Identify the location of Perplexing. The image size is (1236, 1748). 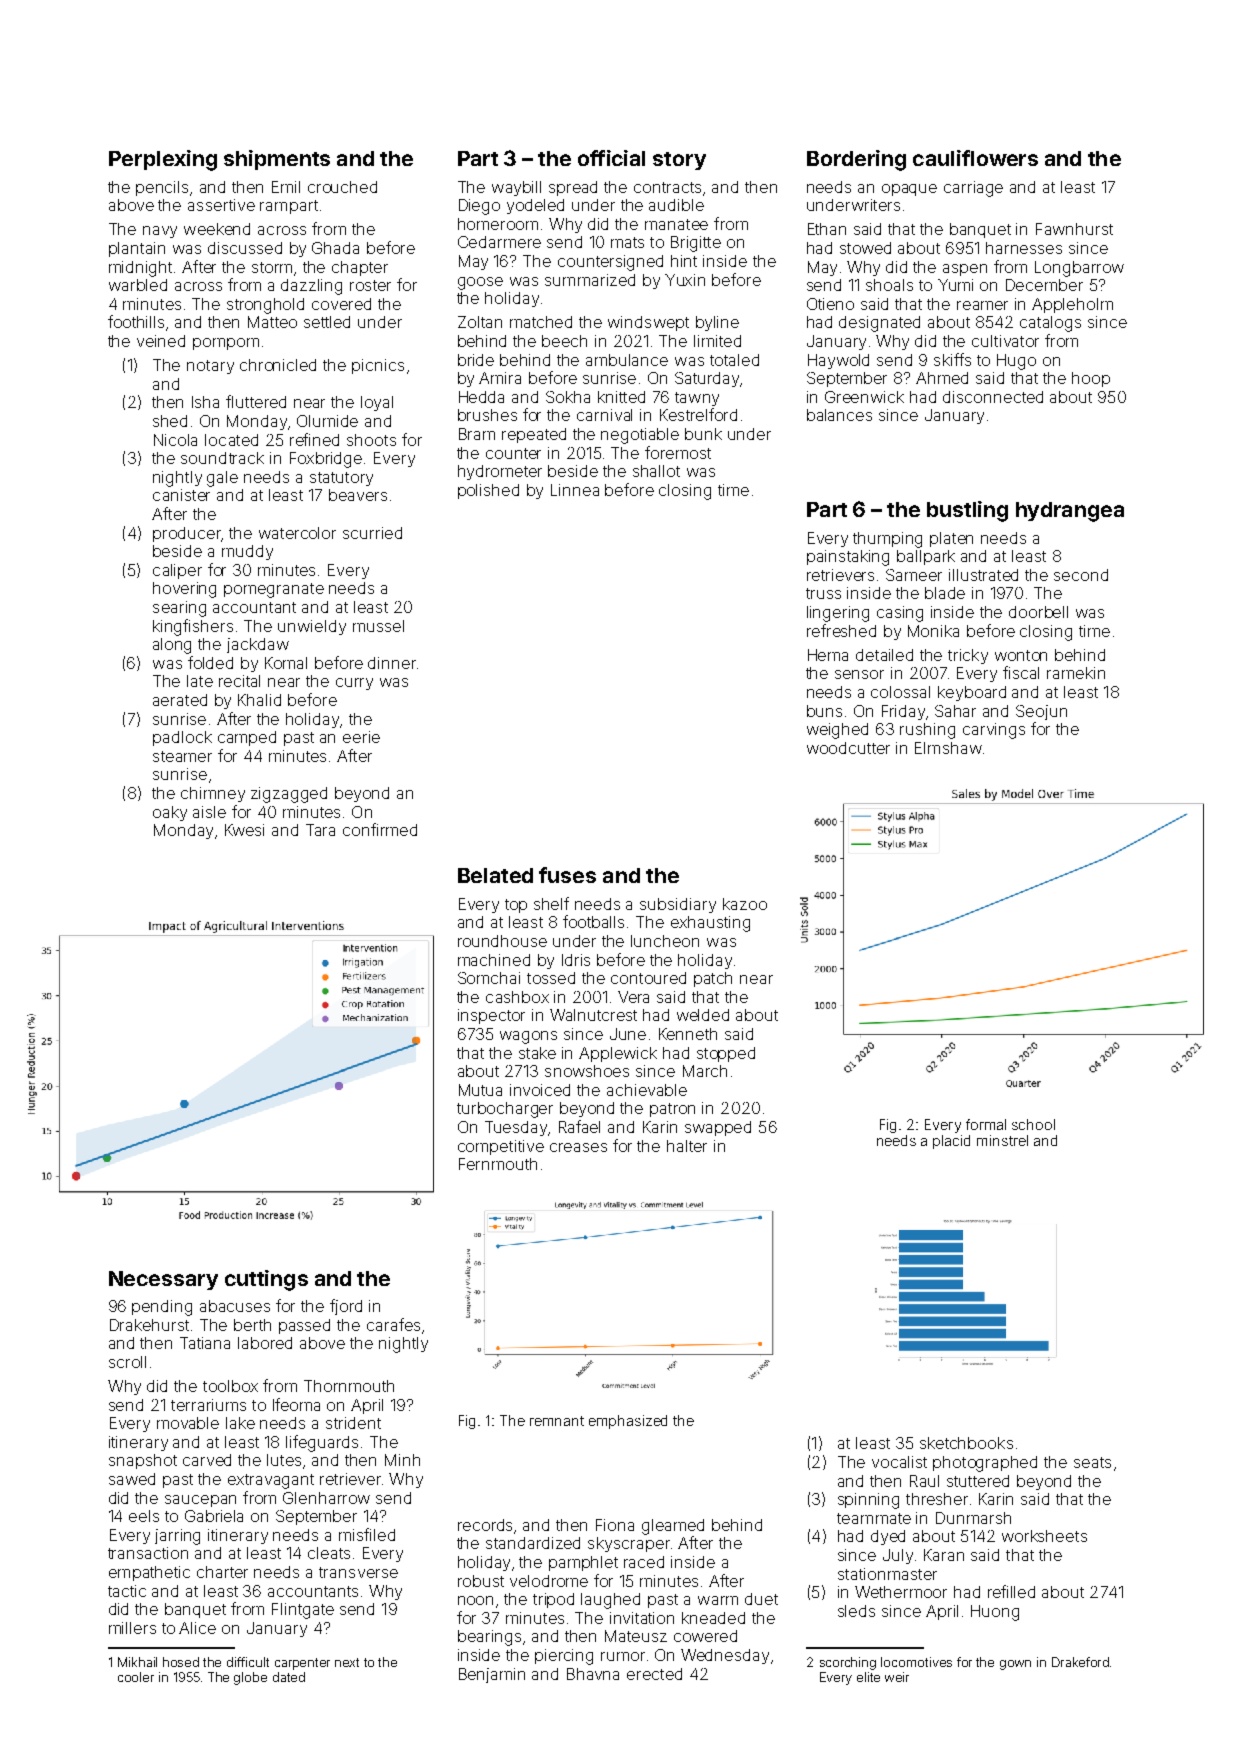
(163, 160).
